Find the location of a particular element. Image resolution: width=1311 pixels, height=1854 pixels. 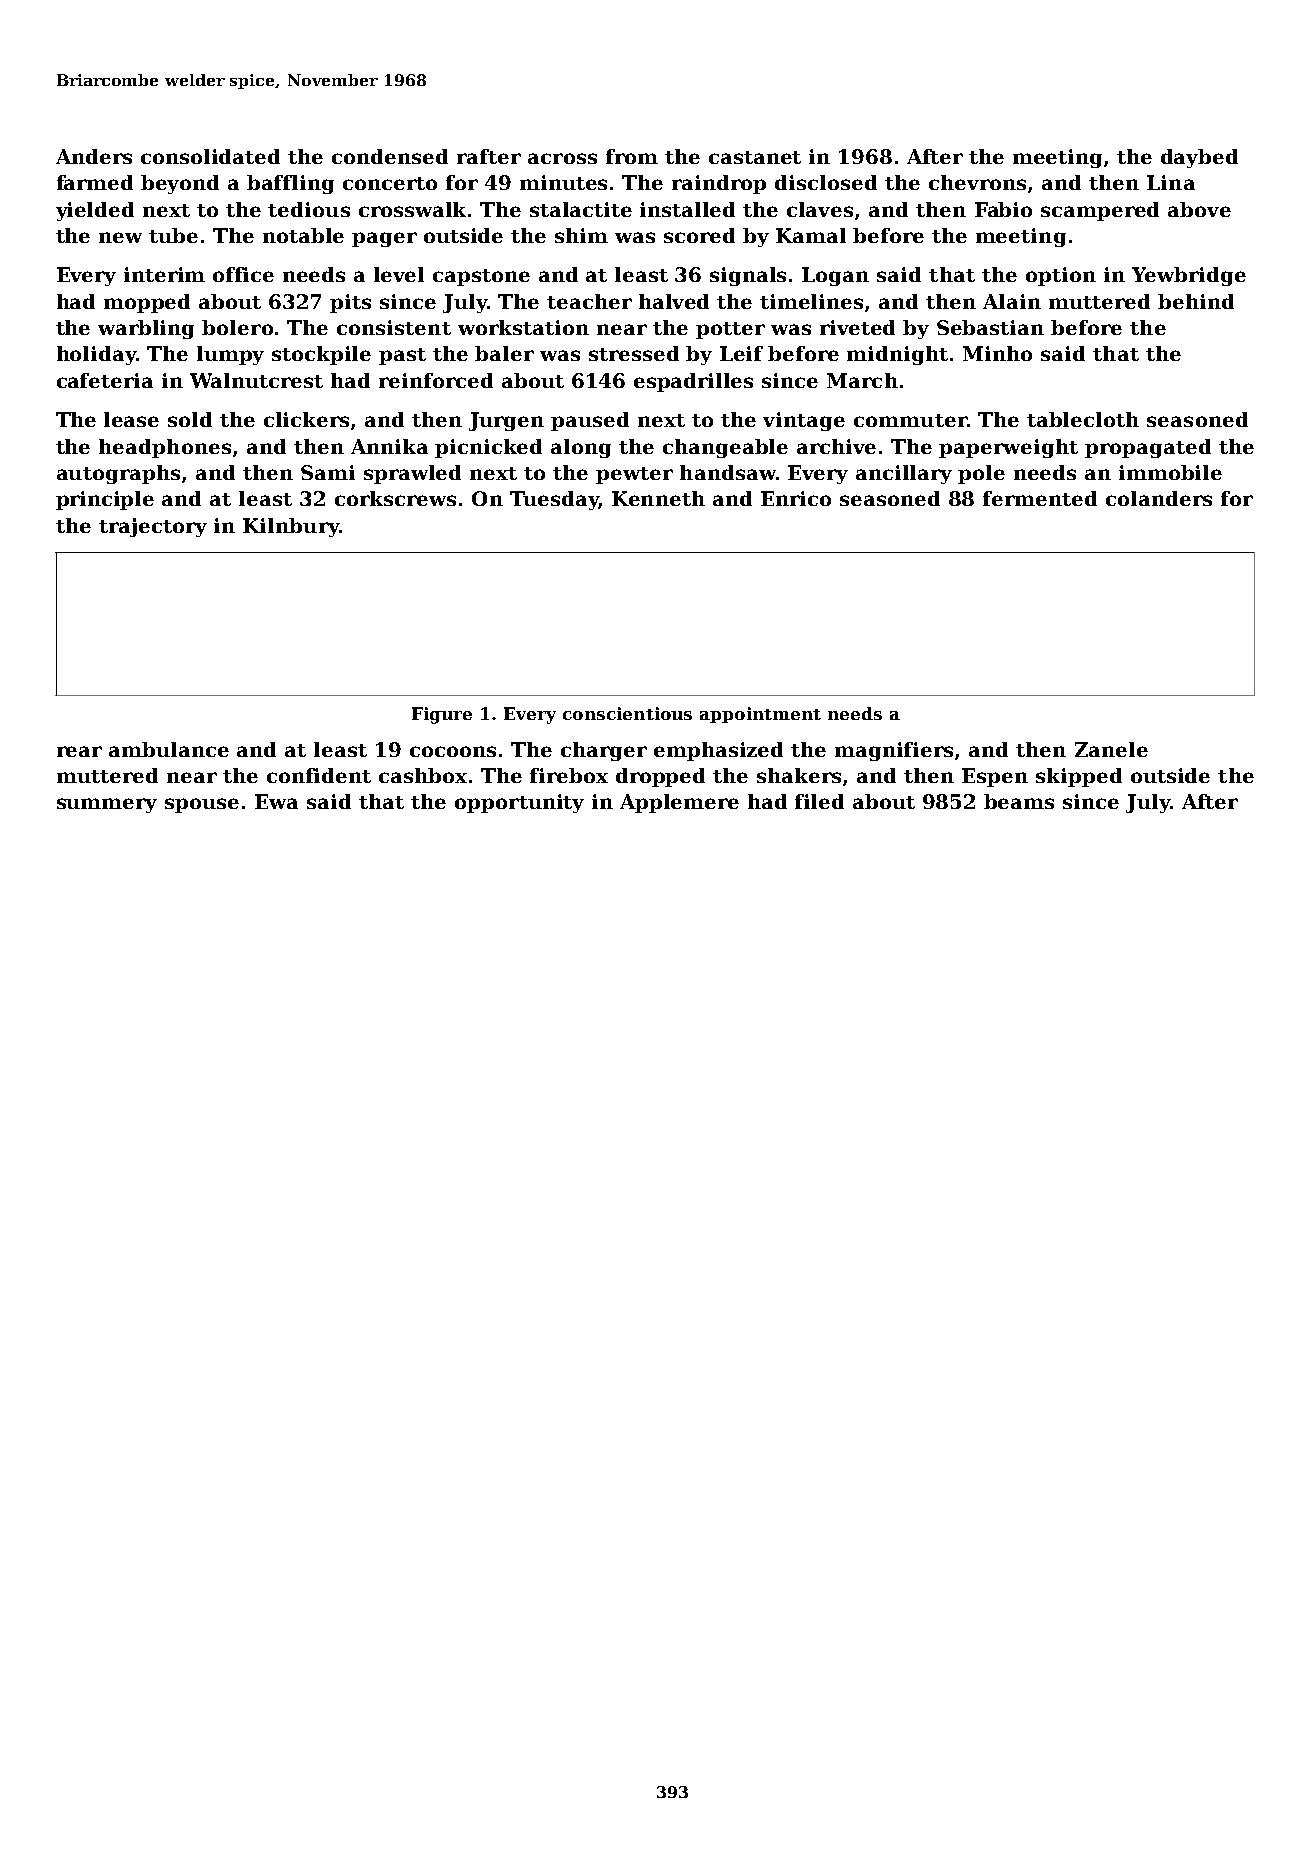

stockpile is located at coordinates (321, 355).
